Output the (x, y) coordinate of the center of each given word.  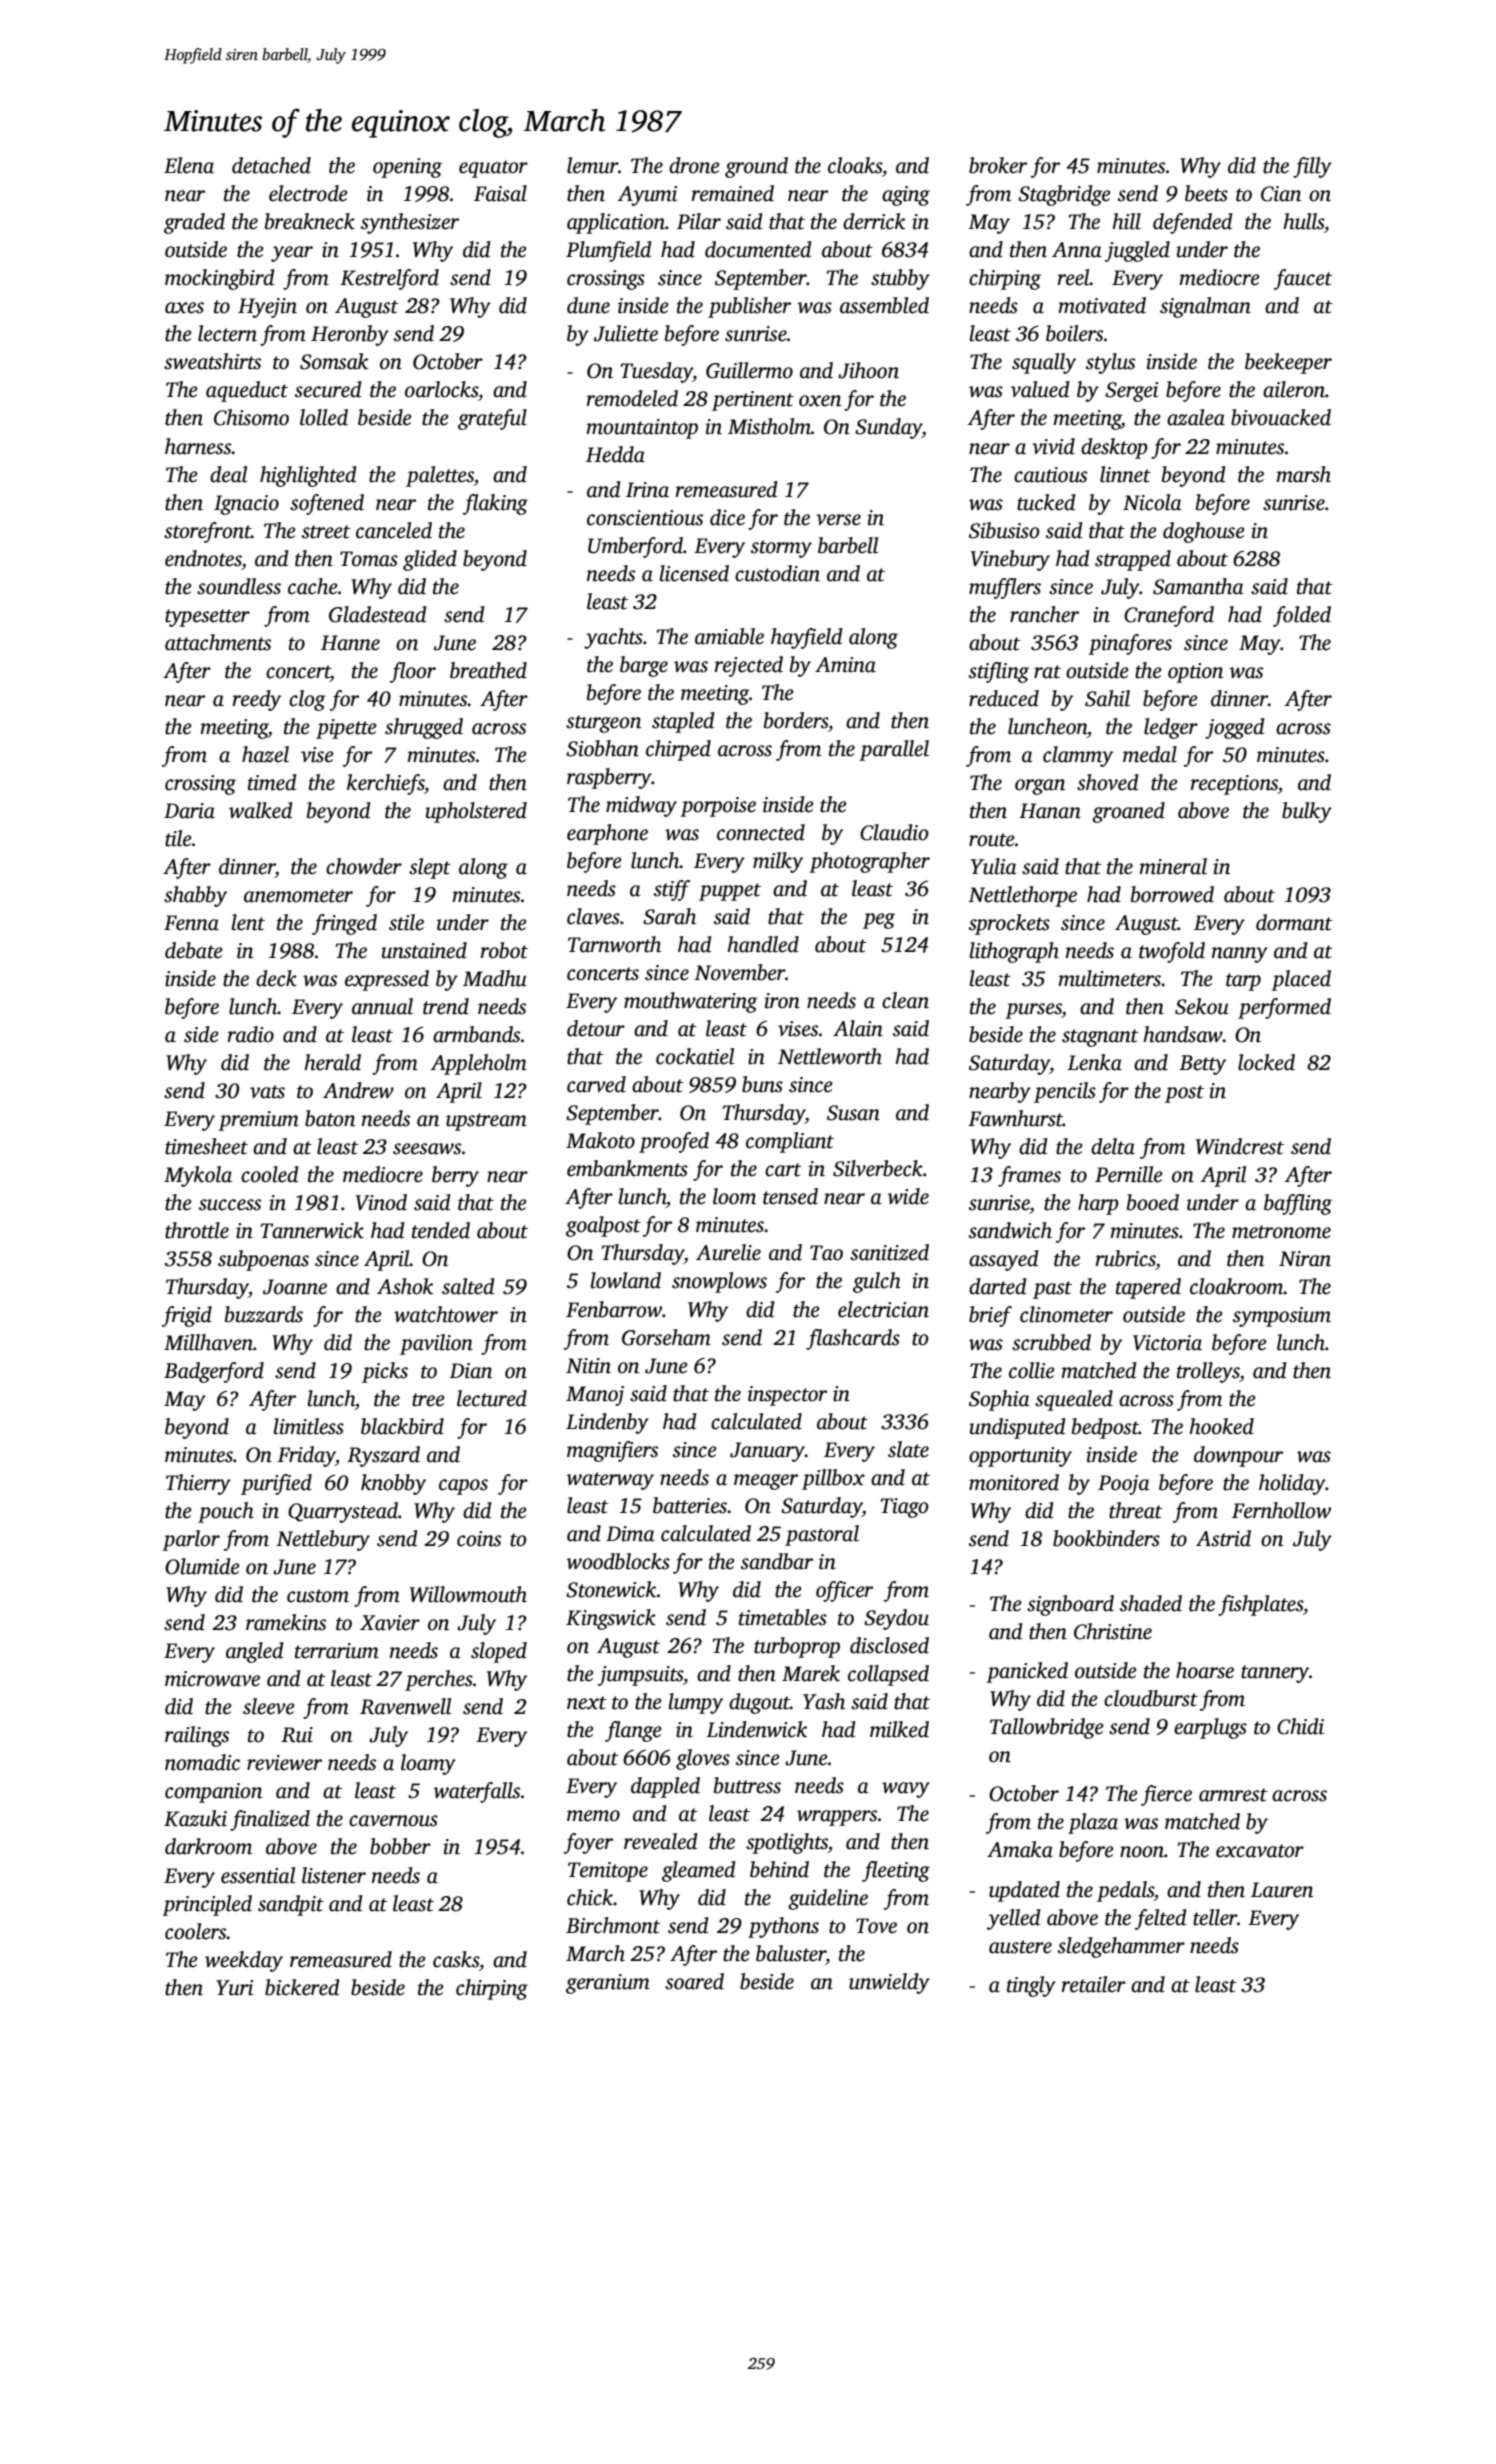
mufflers (1005, 588)
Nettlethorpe (1022, 896)
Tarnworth (614, 944)
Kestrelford (389, 279)
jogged (1235, 728)
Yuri (234, 1988)
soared (694, 1981)
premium (258, 1121)
